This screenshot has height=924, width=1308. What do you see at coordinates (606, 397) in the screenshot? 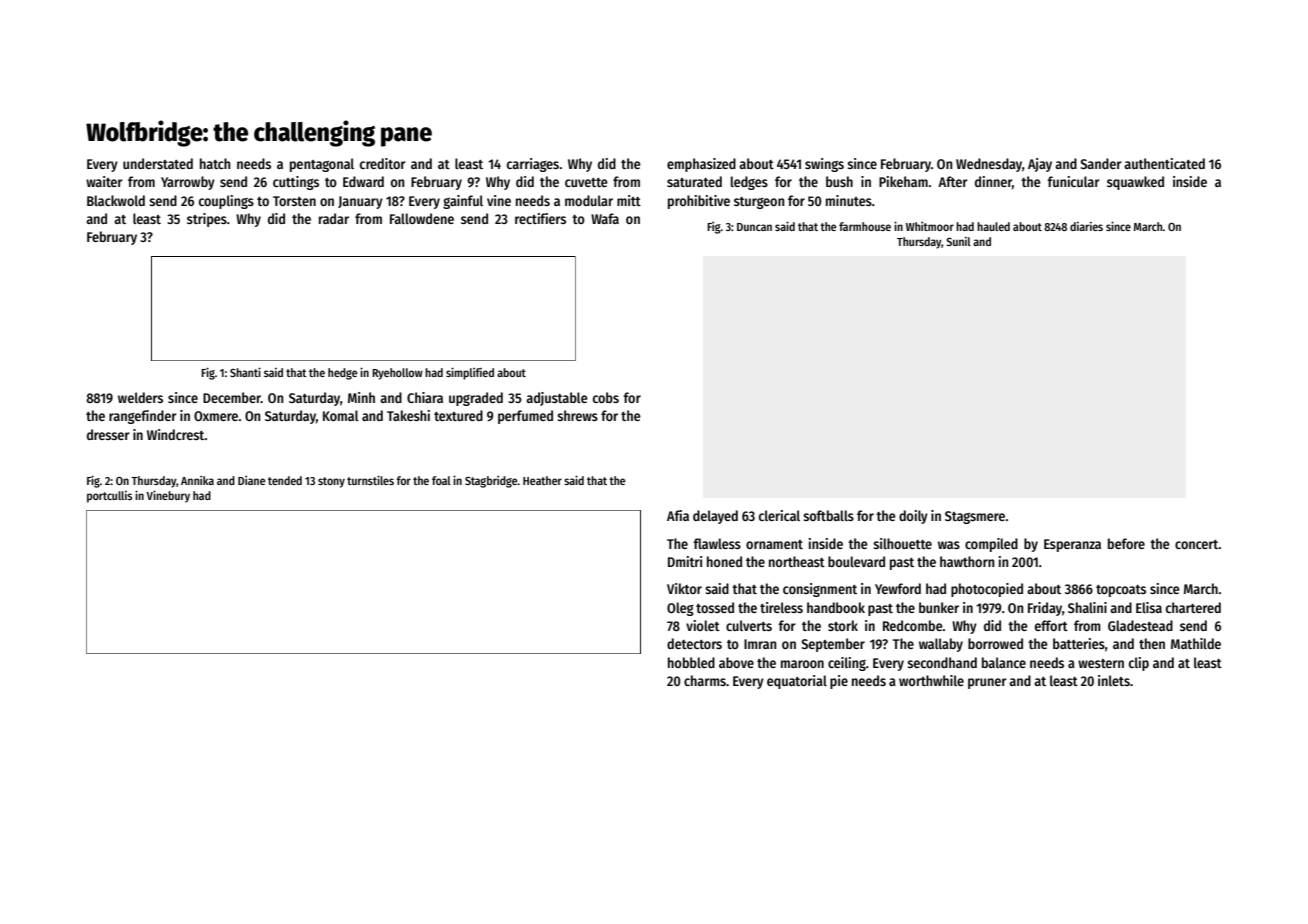
I see `cobs` at bounding box center [606, 397].
